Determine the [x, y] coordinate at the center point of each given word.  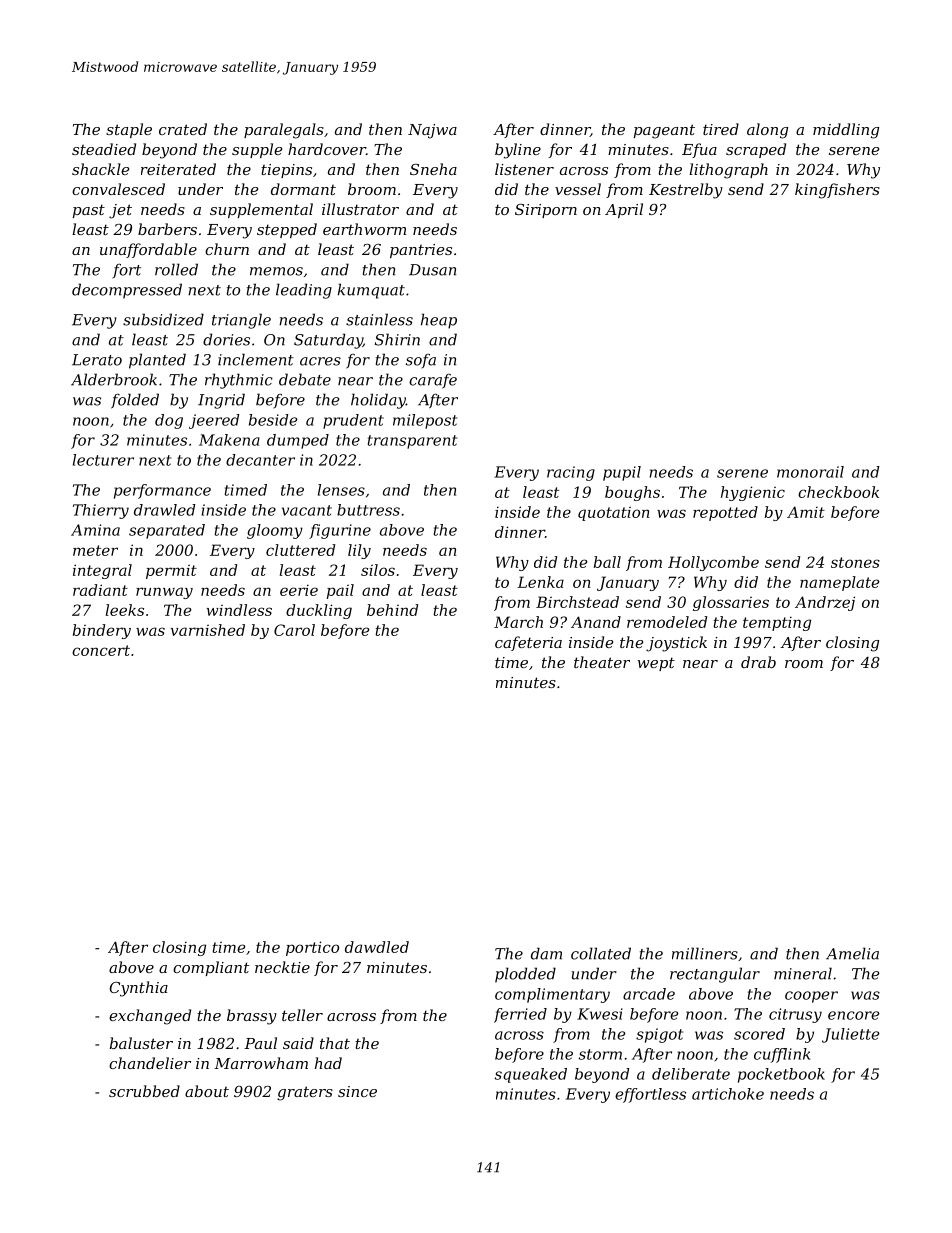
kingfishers [837, 191]
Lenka [540, 582]
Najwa [432, 131]
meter [95, 550]
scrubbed [144, 1091]
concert [101, 650]
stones [855, 562]
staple [129, 130]
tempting [777, 623]
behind [392, 610]
